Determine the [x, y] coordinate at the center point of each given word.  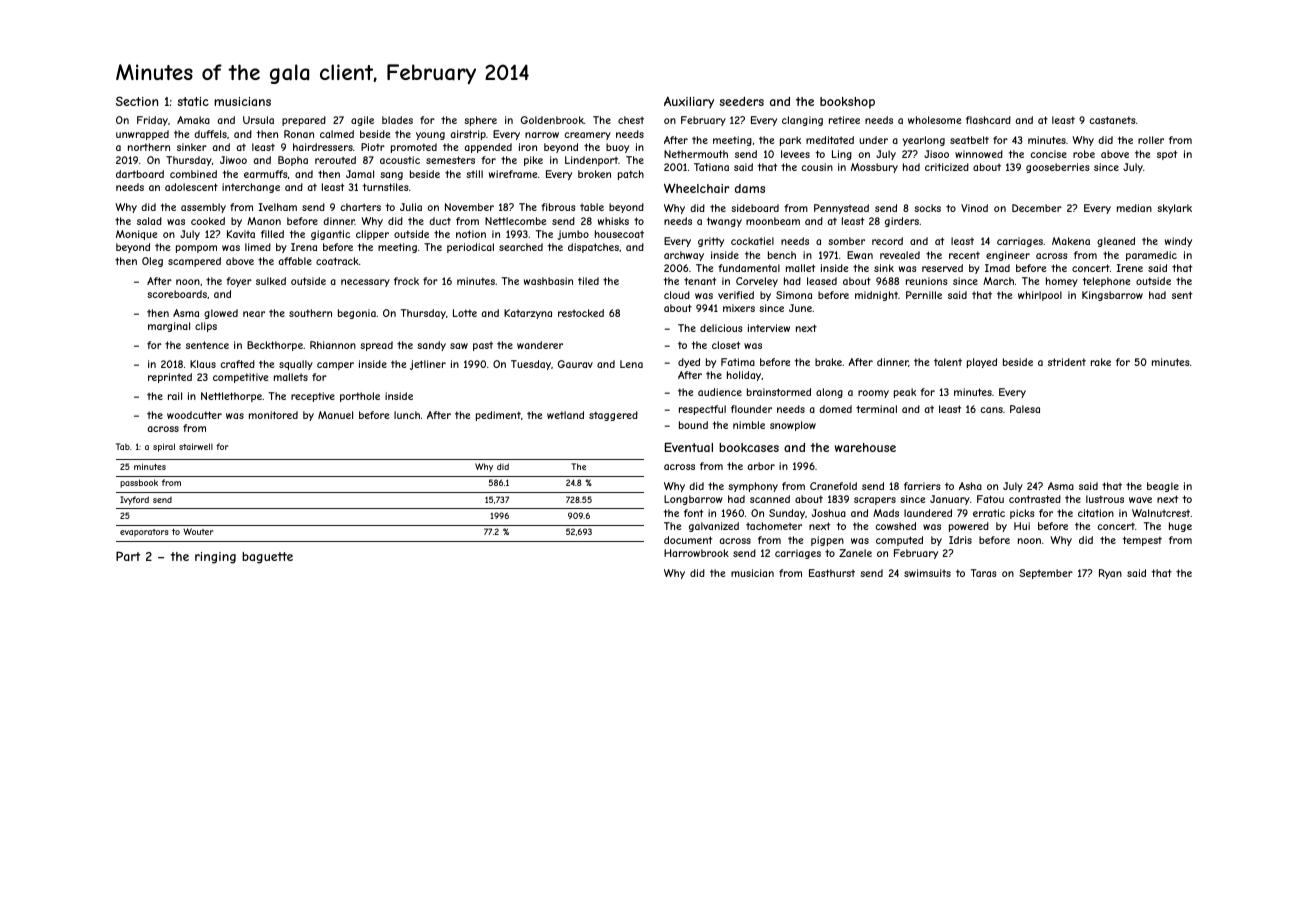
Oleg [152, 262]
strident [1067, 362]
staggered [613, 416]
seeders [741, 101]
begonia [357, 314]
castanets [1112, 120]
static [193, 101]
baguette [267, 558]
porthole [360, 397]
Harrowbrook [696, 553]
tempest [1142, 541]
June [800, 308]
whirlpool [1040, 296]
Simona [794, 295]
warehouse [865, 447]
